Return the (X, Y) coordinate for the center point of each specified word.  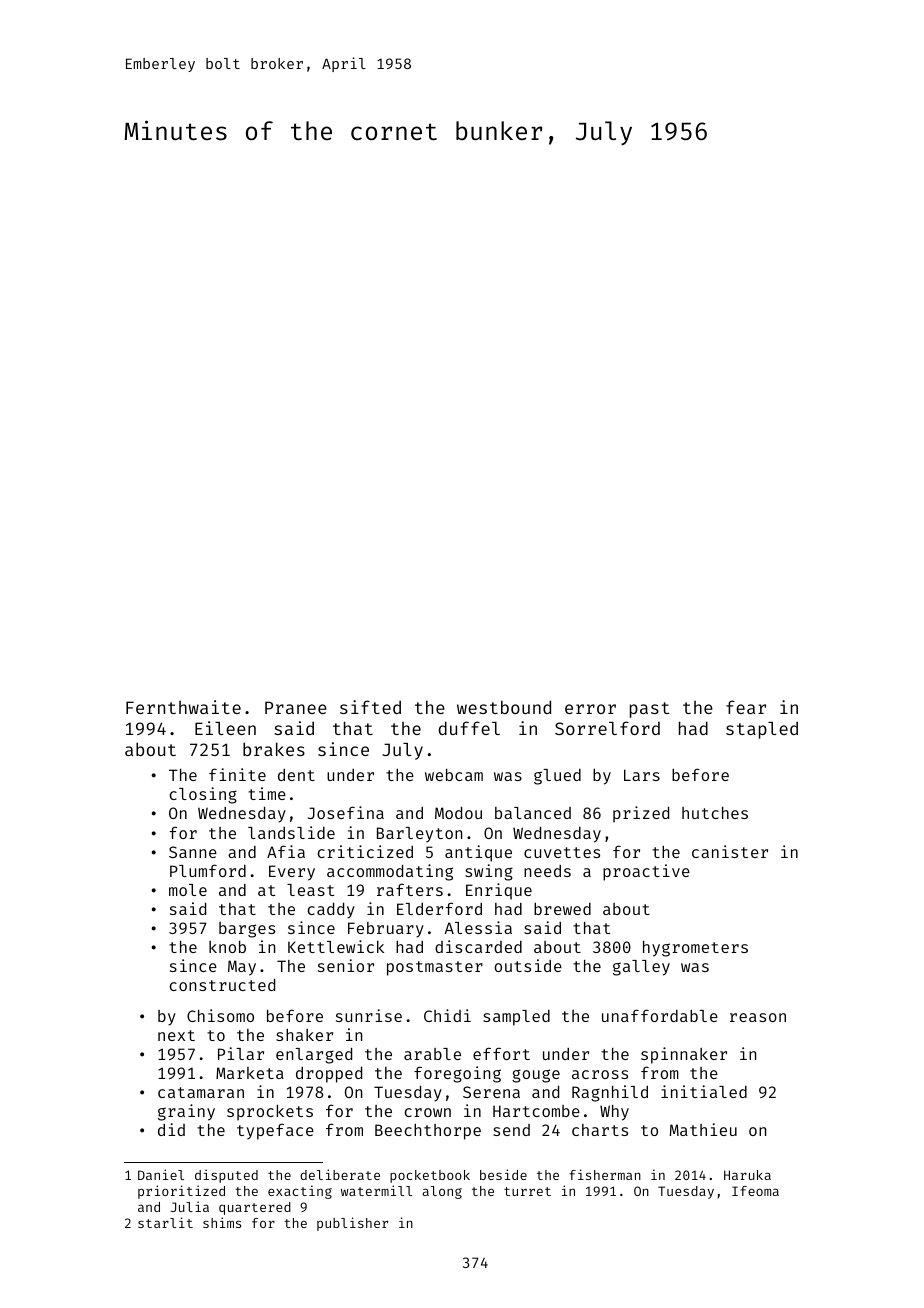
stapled (762, 730)
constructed (222, 985)
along (442, 1192)
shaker (304, 1035)
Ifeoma (755, 1191)
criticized (365, 851)
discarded (478, 946)
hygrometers (695, 949)
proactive (646, 872)
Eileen (225, 728)
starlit (165, 1222)
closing (203, 795)
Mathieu (703, 1129)
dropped (329, 1075)
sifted (370, 707)
